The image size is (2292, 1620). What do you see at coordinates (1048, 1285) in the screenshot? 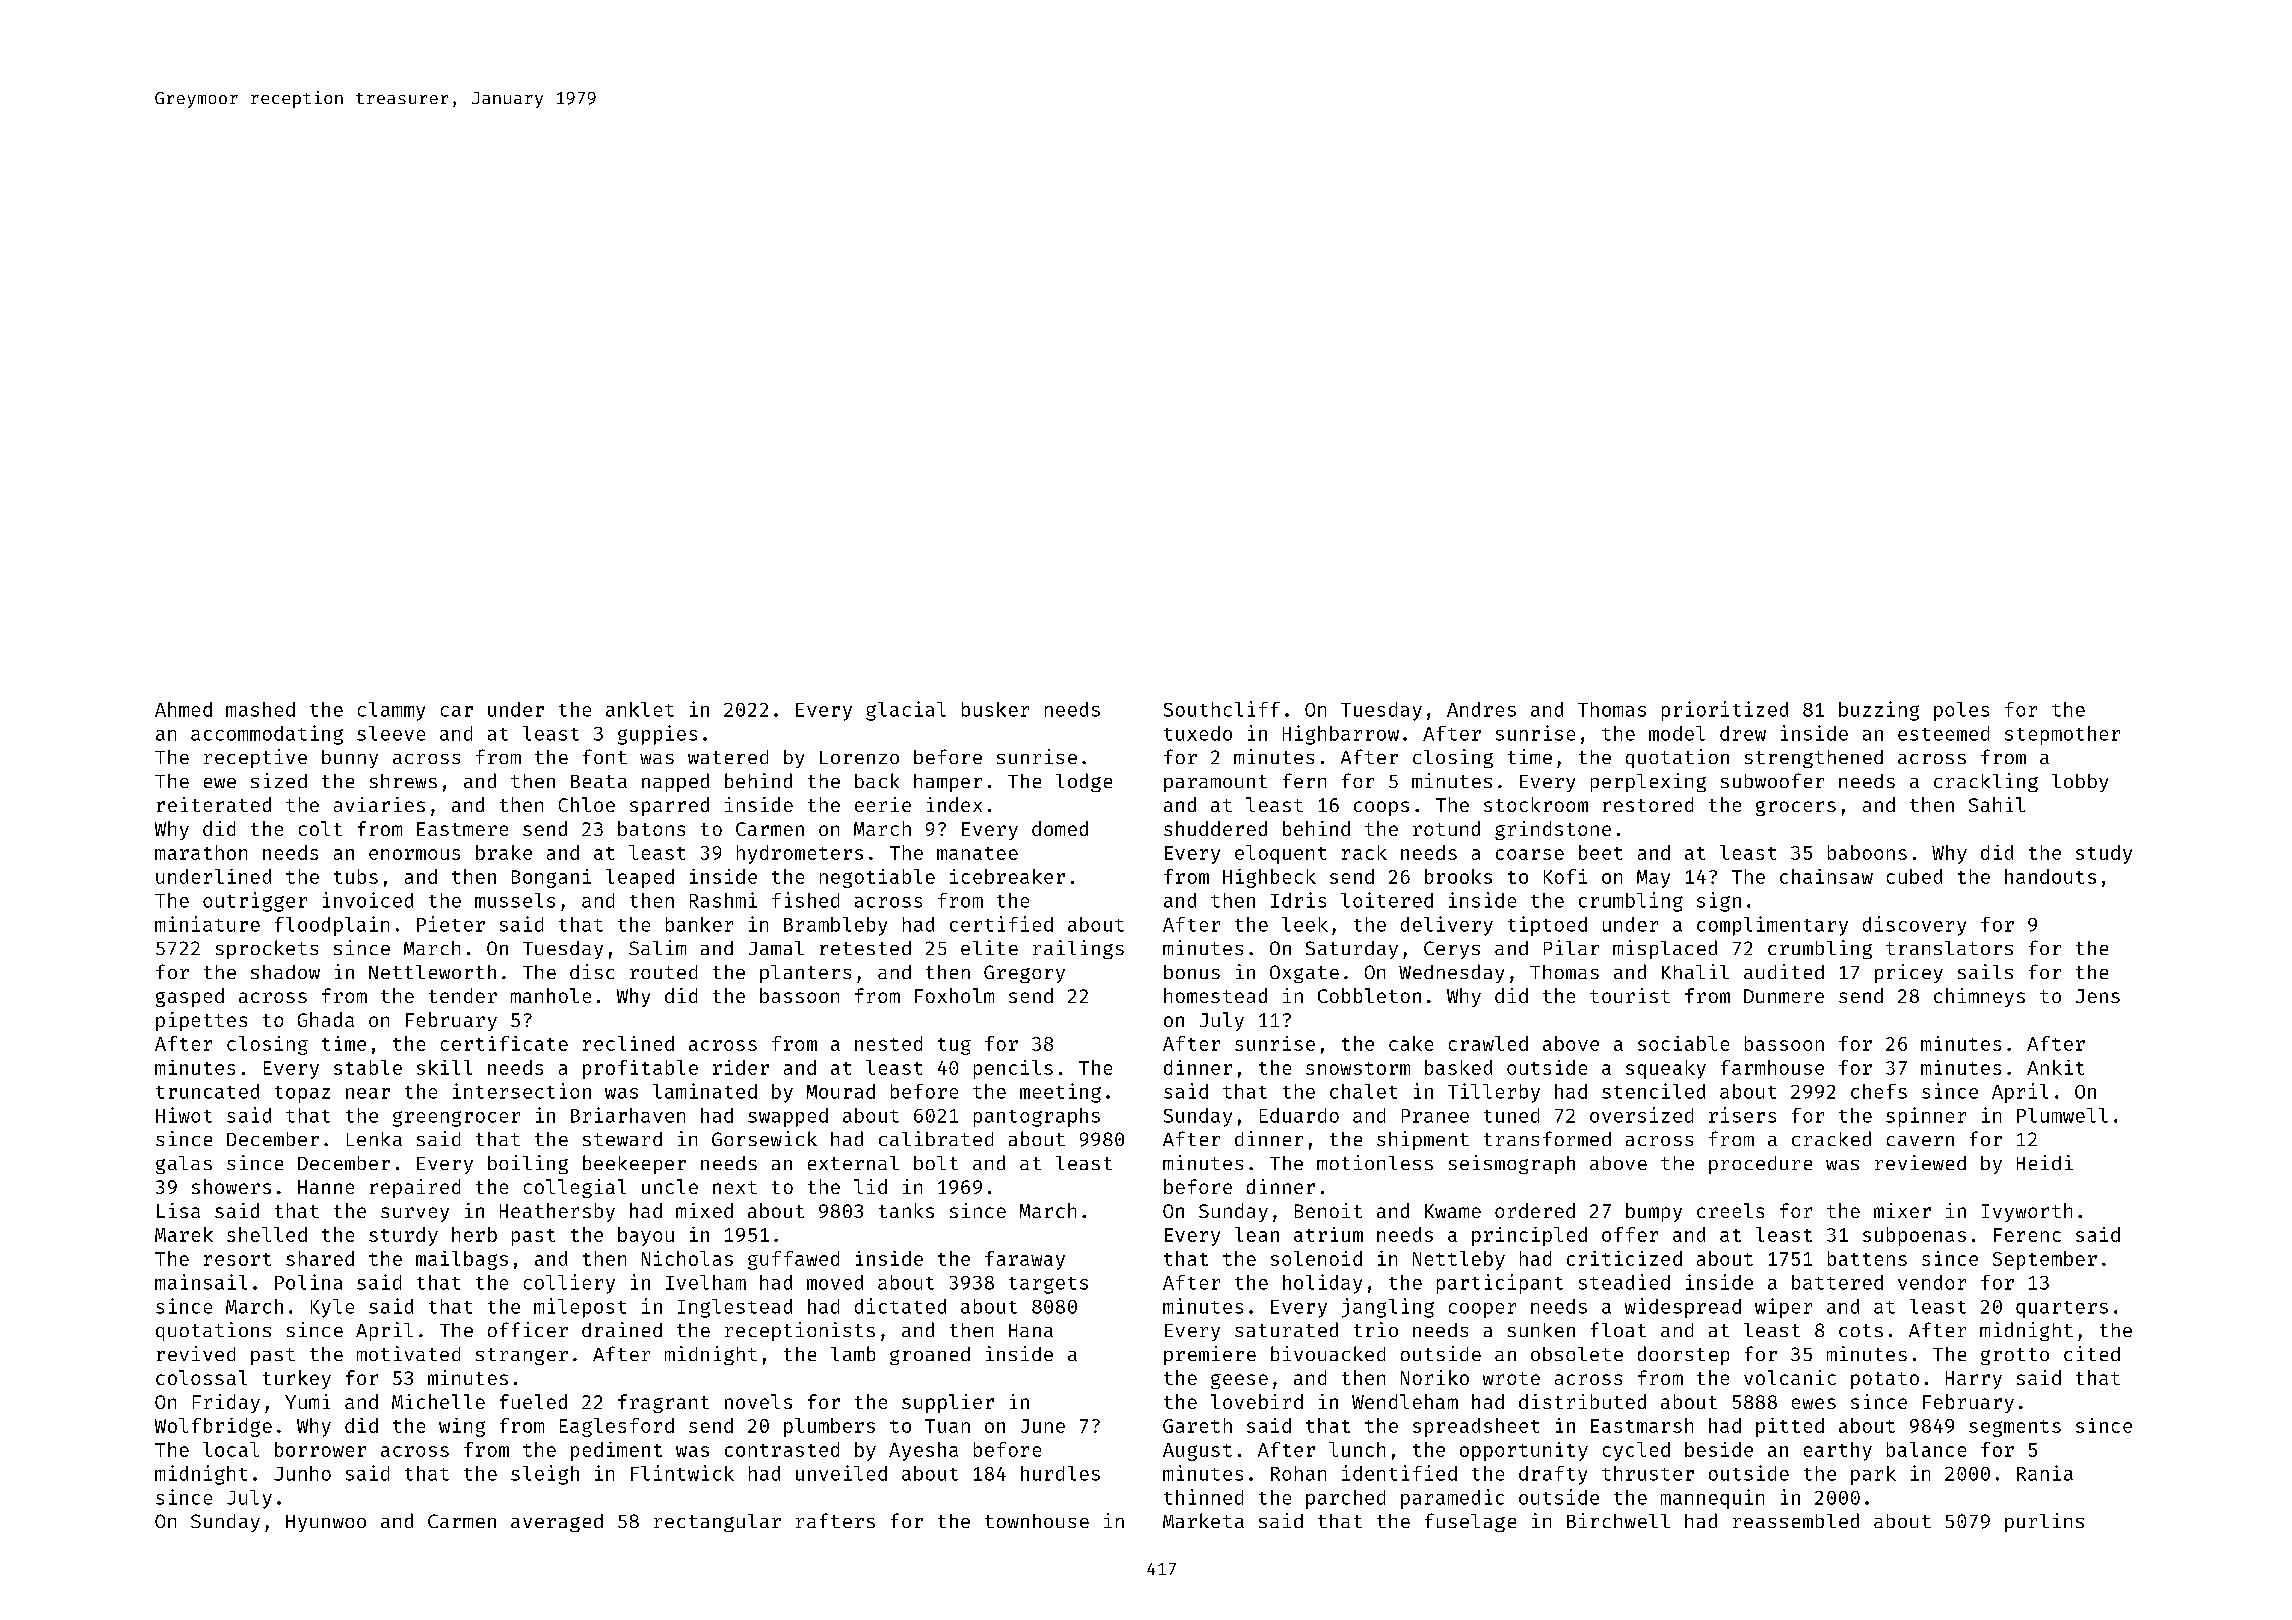
I see `targets` at bounding box center [1048, 1285].
